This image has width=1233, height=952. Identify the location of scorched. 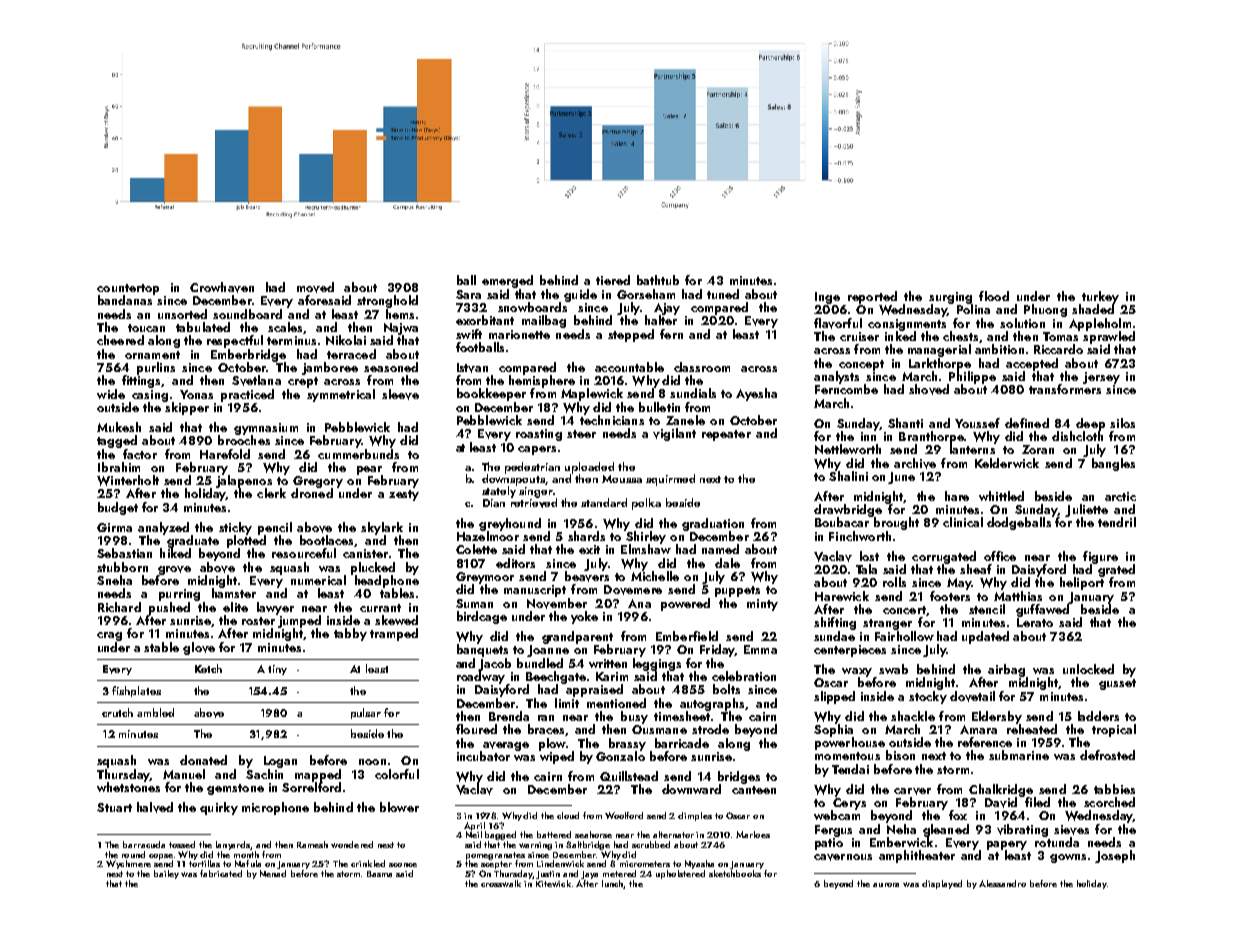
(1109, 802).
